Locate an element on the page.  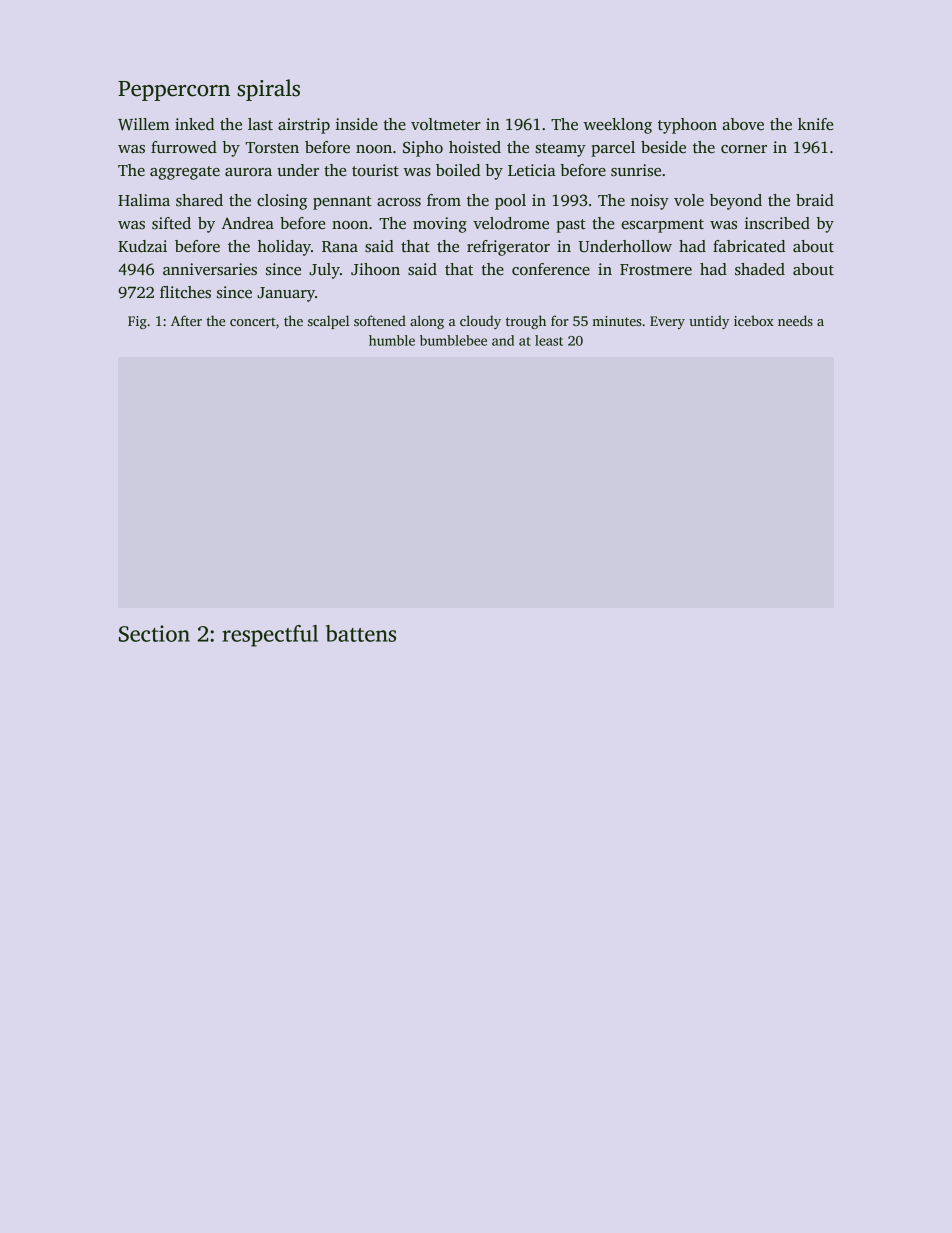
Section is located at coordinates (154, 633).
